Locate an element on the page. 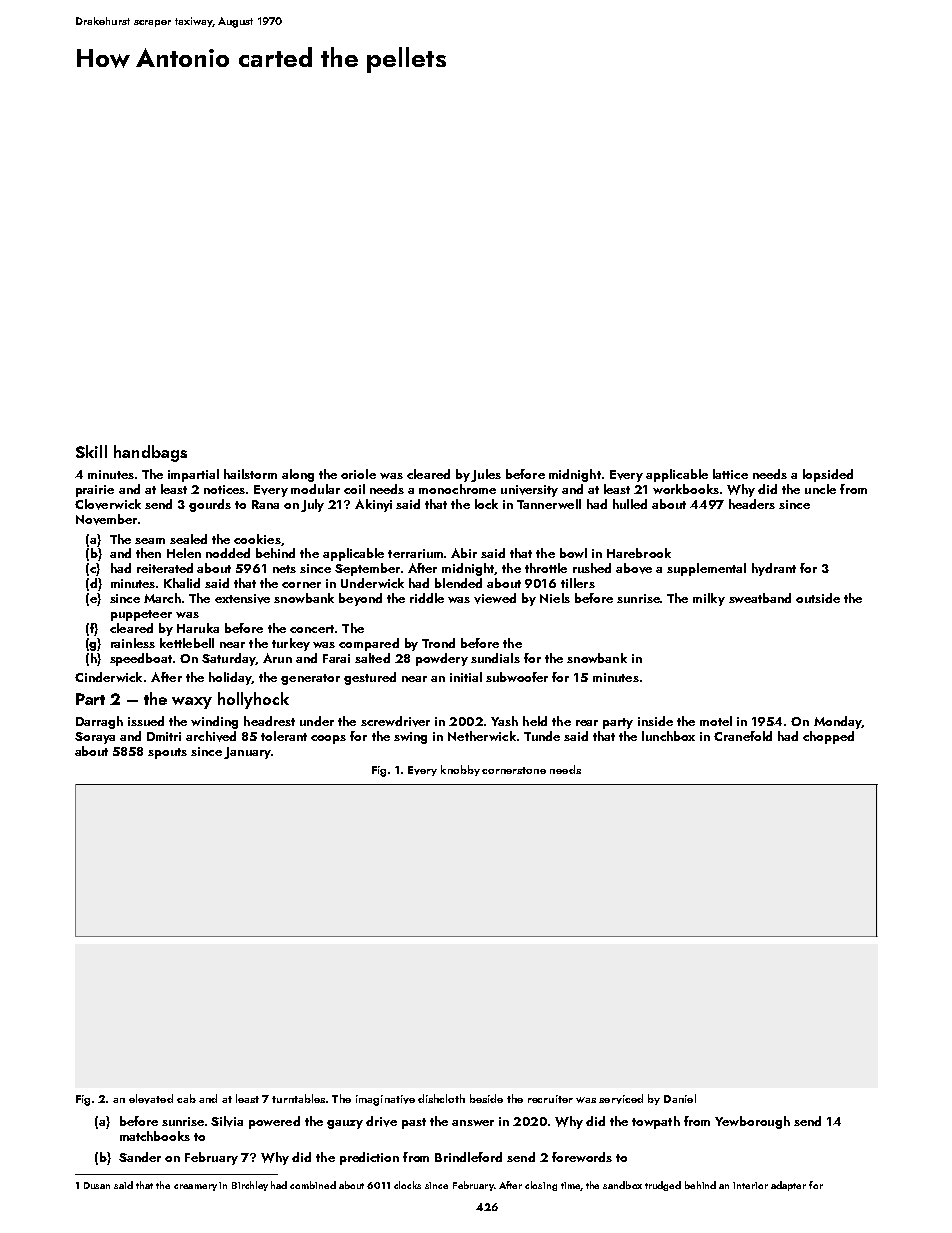 This document has height=1233, width=952. university is located at coordinates (529, 491).
